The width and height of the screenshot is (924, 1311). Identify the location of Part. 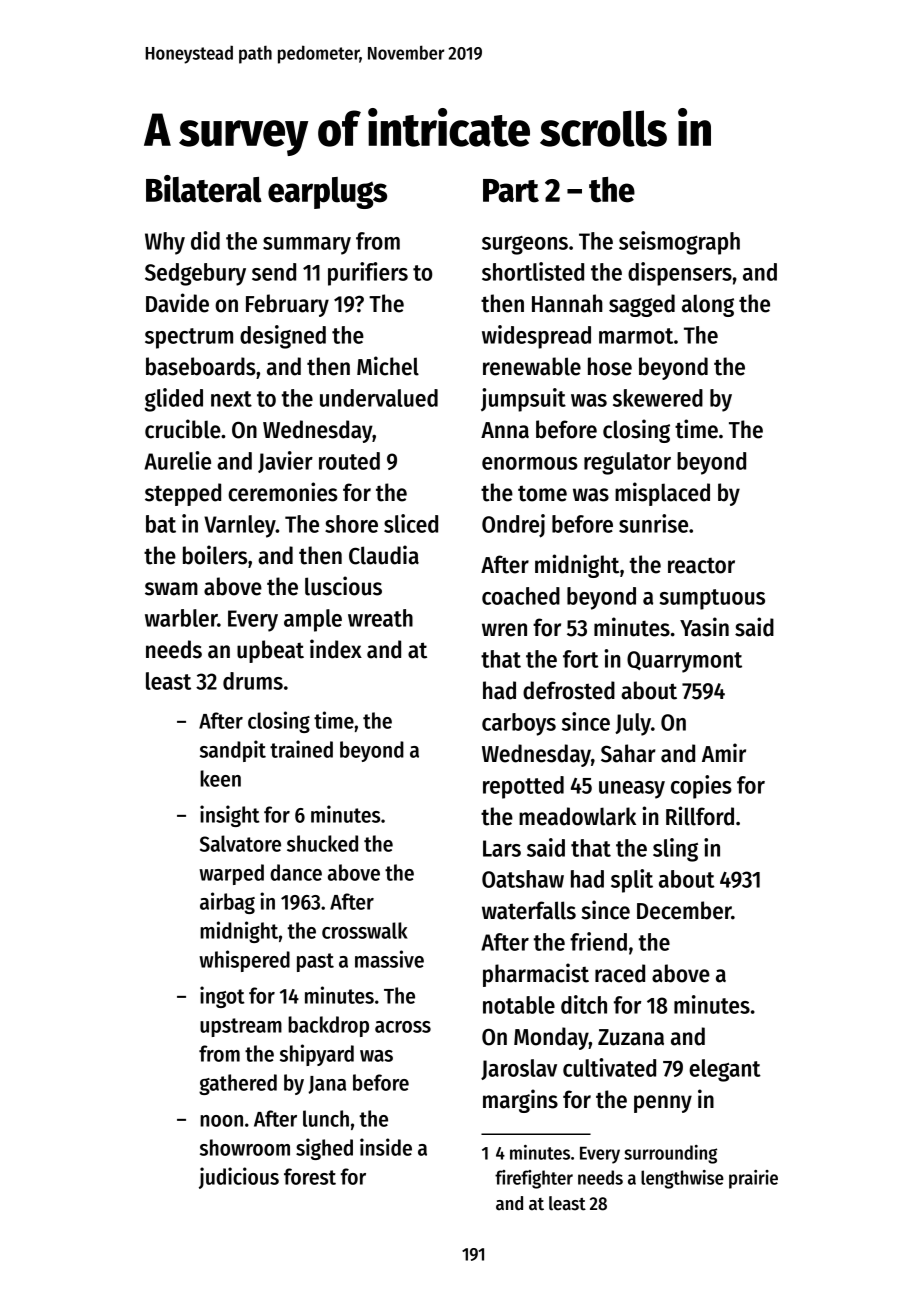
(511, 191).
